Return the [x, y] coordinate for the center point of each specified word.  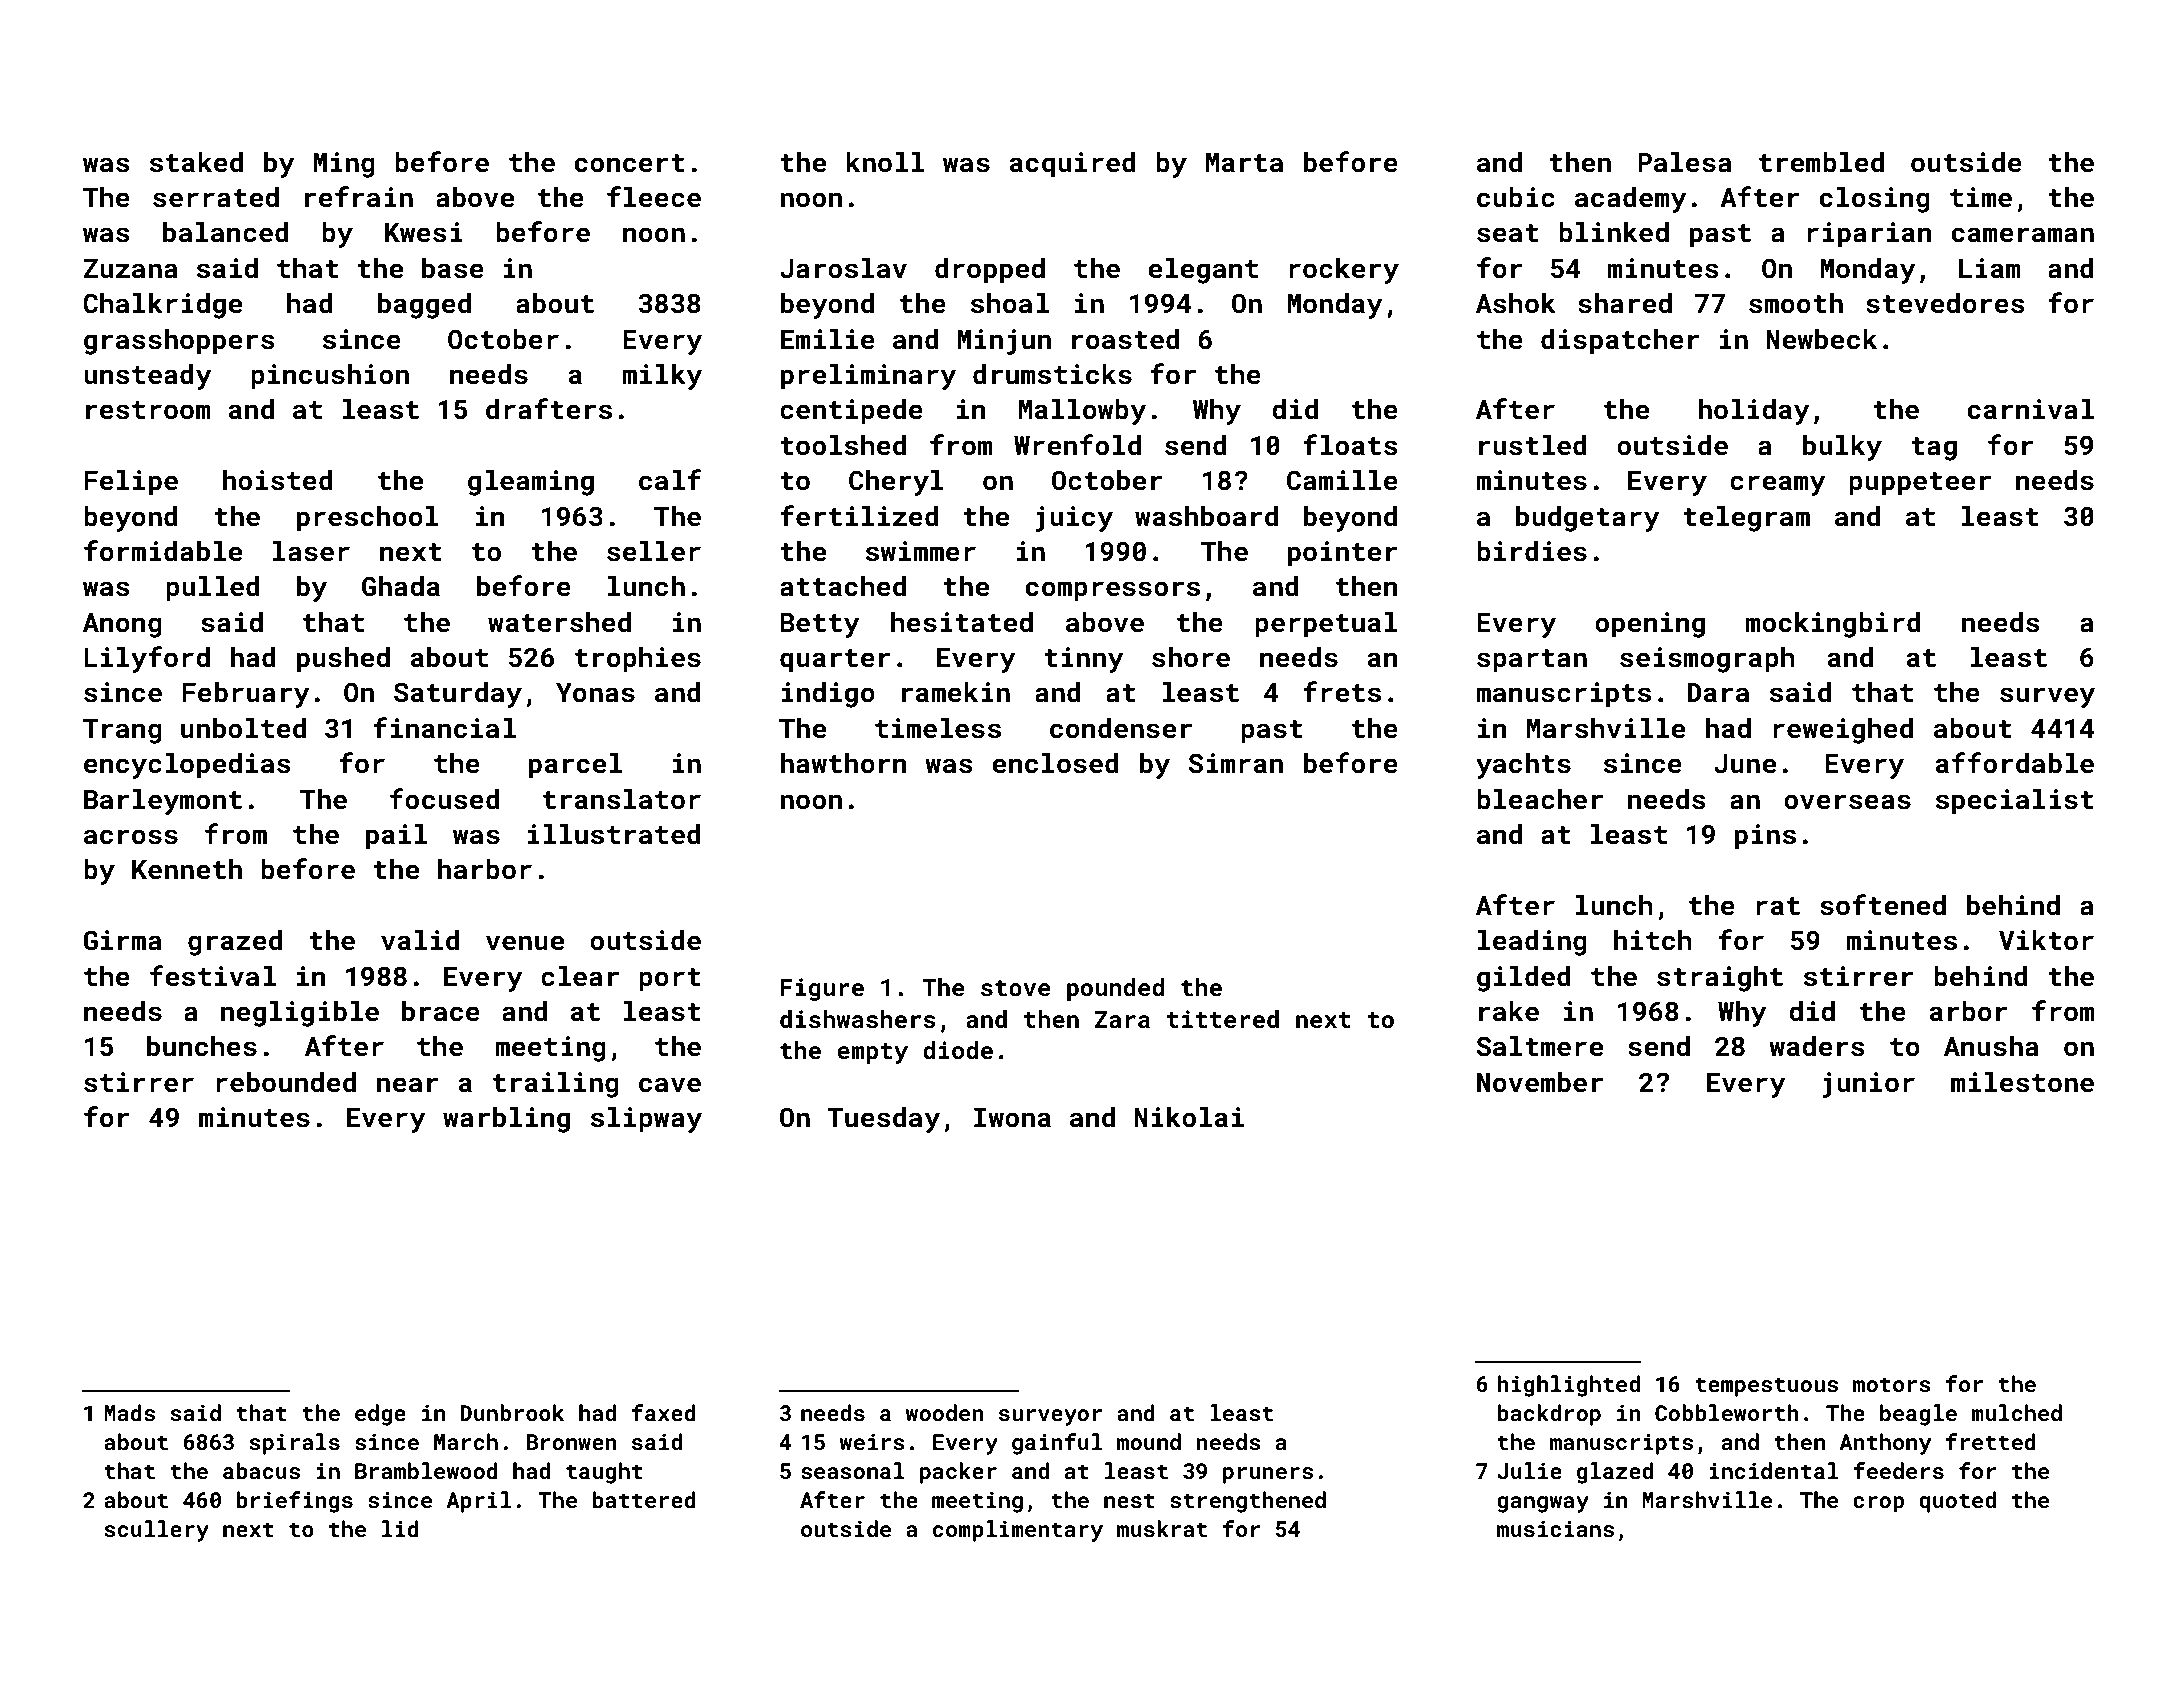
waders [1816, 1046]
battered [644, 1499]
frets [1342, 692]
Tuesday [883, 1120]
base [453, 268]
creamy [1777, 485]
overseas [1847, 802]
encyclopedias [187, 766]
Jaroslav [843, 268]
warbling [506, 1120]
